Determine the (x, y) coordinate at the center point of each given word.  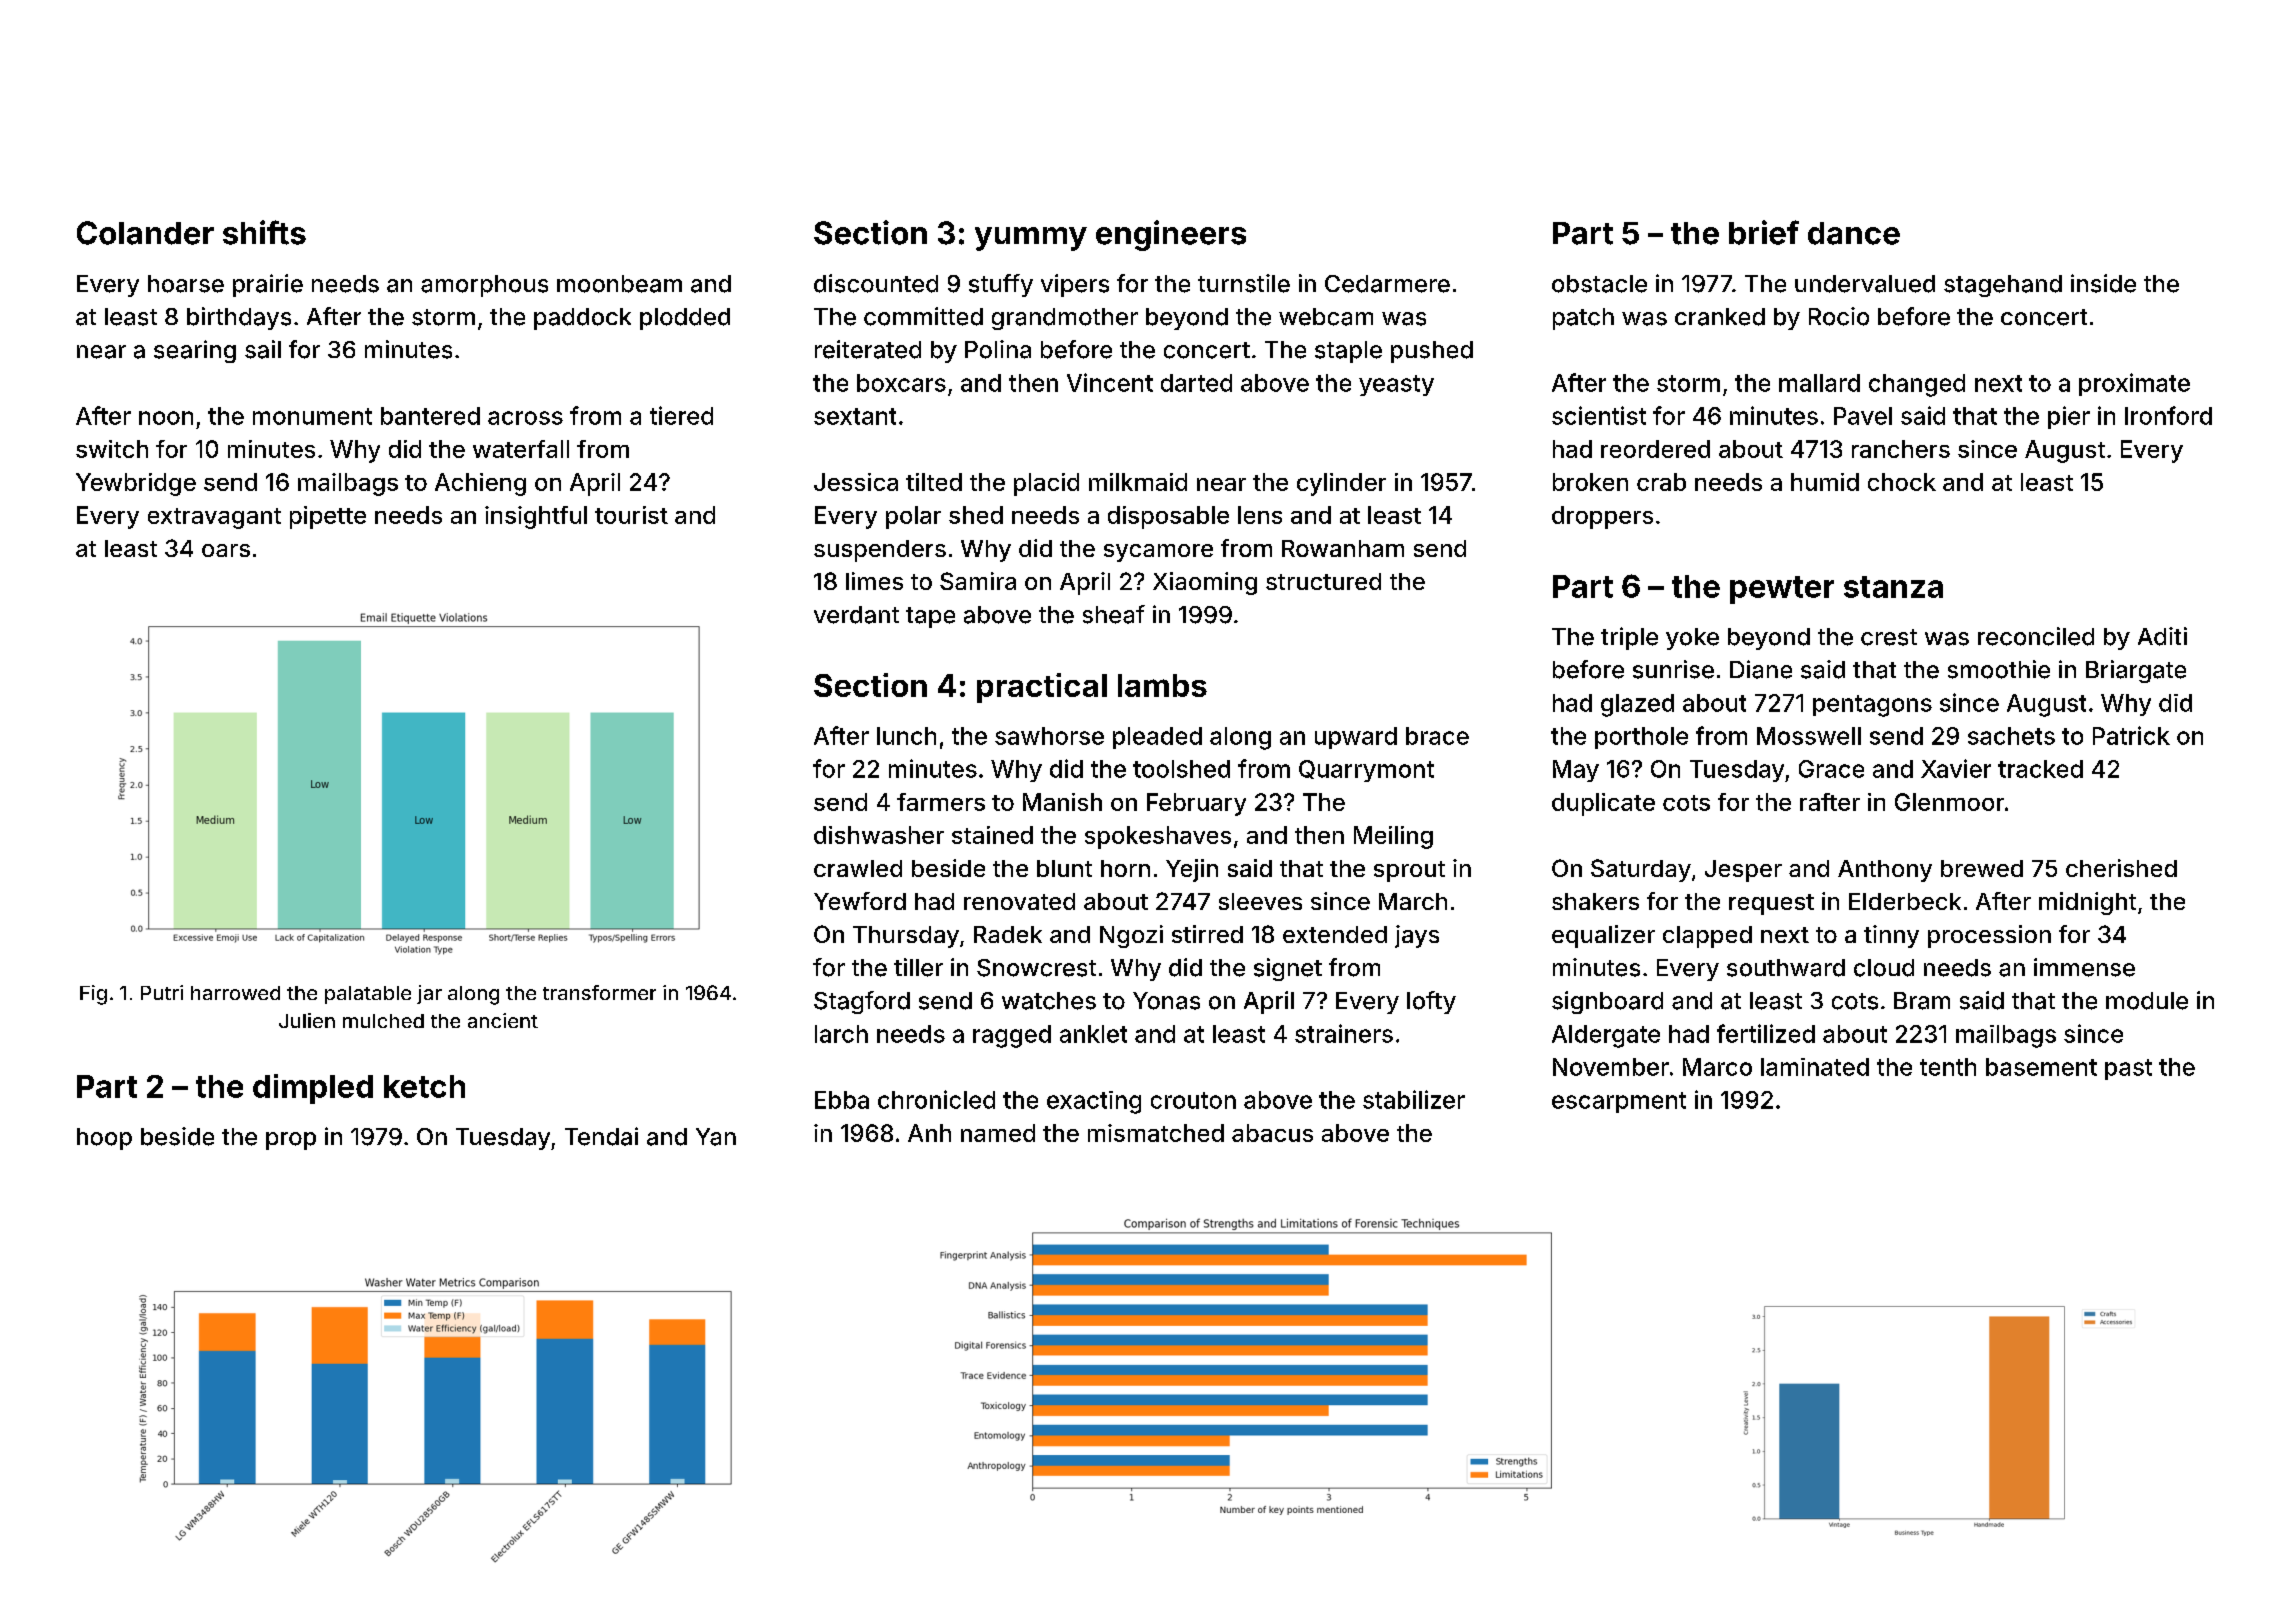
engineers (1171, 235)
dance (1854, 233)
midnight (2087, 903)
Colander (145, 233)
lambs (1162, 685)
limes (874, 581)
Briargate (2136, 671)
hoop (104, 1139)
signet (1288, 969)
